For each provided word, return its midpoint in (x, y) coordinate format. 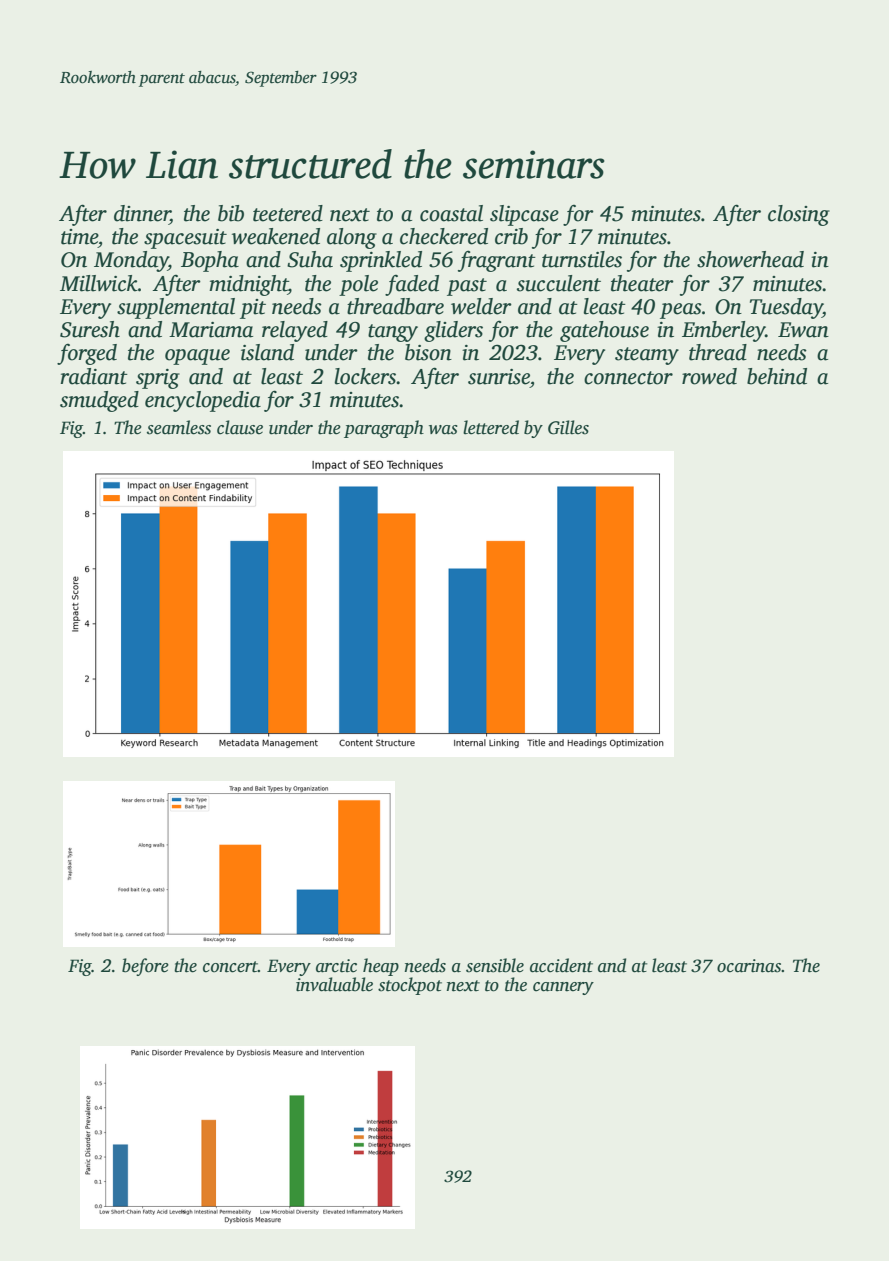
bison (428, 352)
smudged (99, 401)
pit (253, 309)
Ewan (803, 330)
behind (777, 376)
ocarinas (749, 966)
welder (481, 306)
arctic (336, 966)
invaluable (334, 984)
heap (381, 967)
